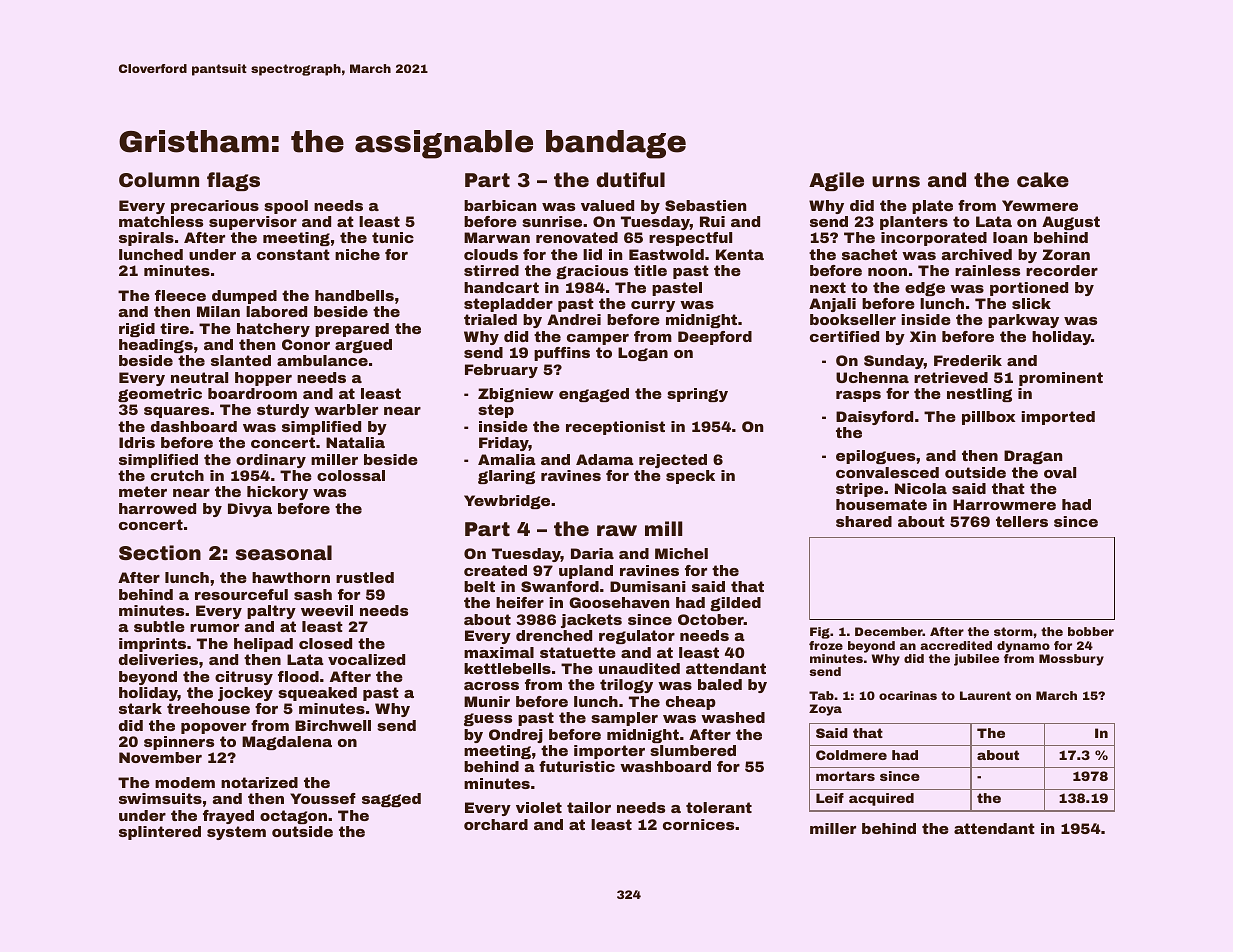 This document has width=1233, height=952. Describe the element at coordinates (146, 239) in the document. I see `spirals` at that location.
